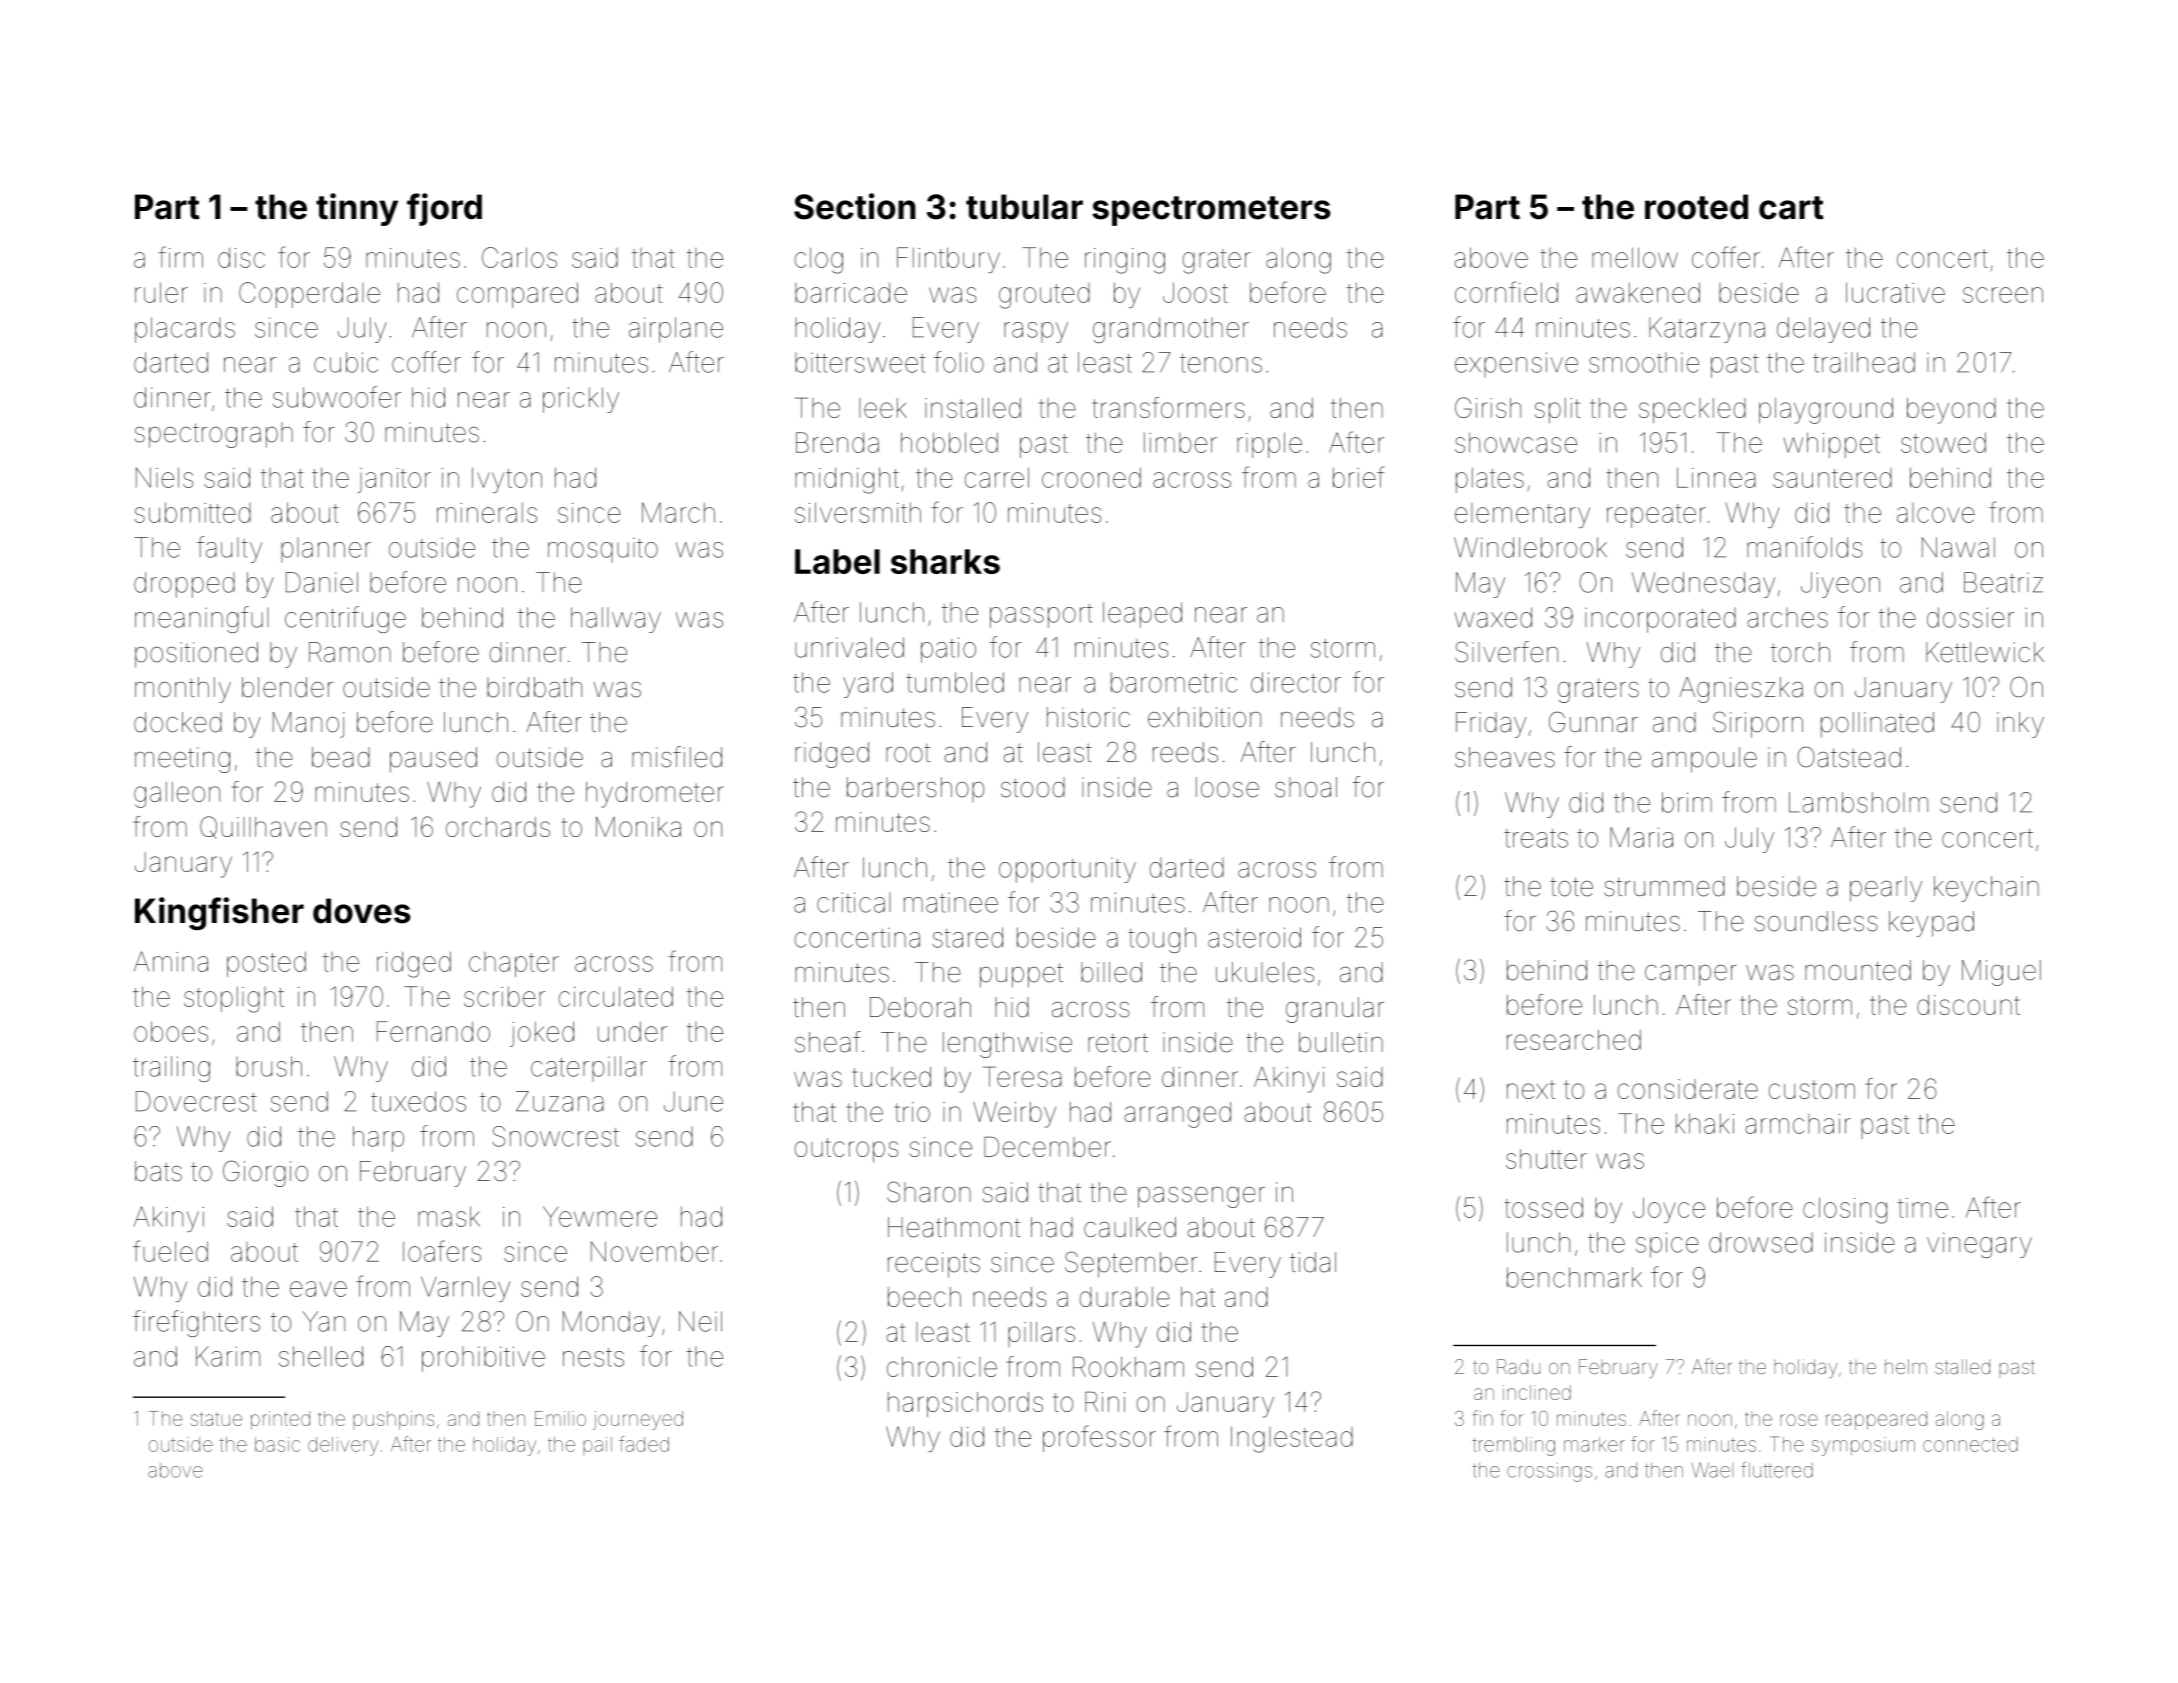  Describe the element at coordinates (192, 512) in the page. I see `submitted` at that location.
